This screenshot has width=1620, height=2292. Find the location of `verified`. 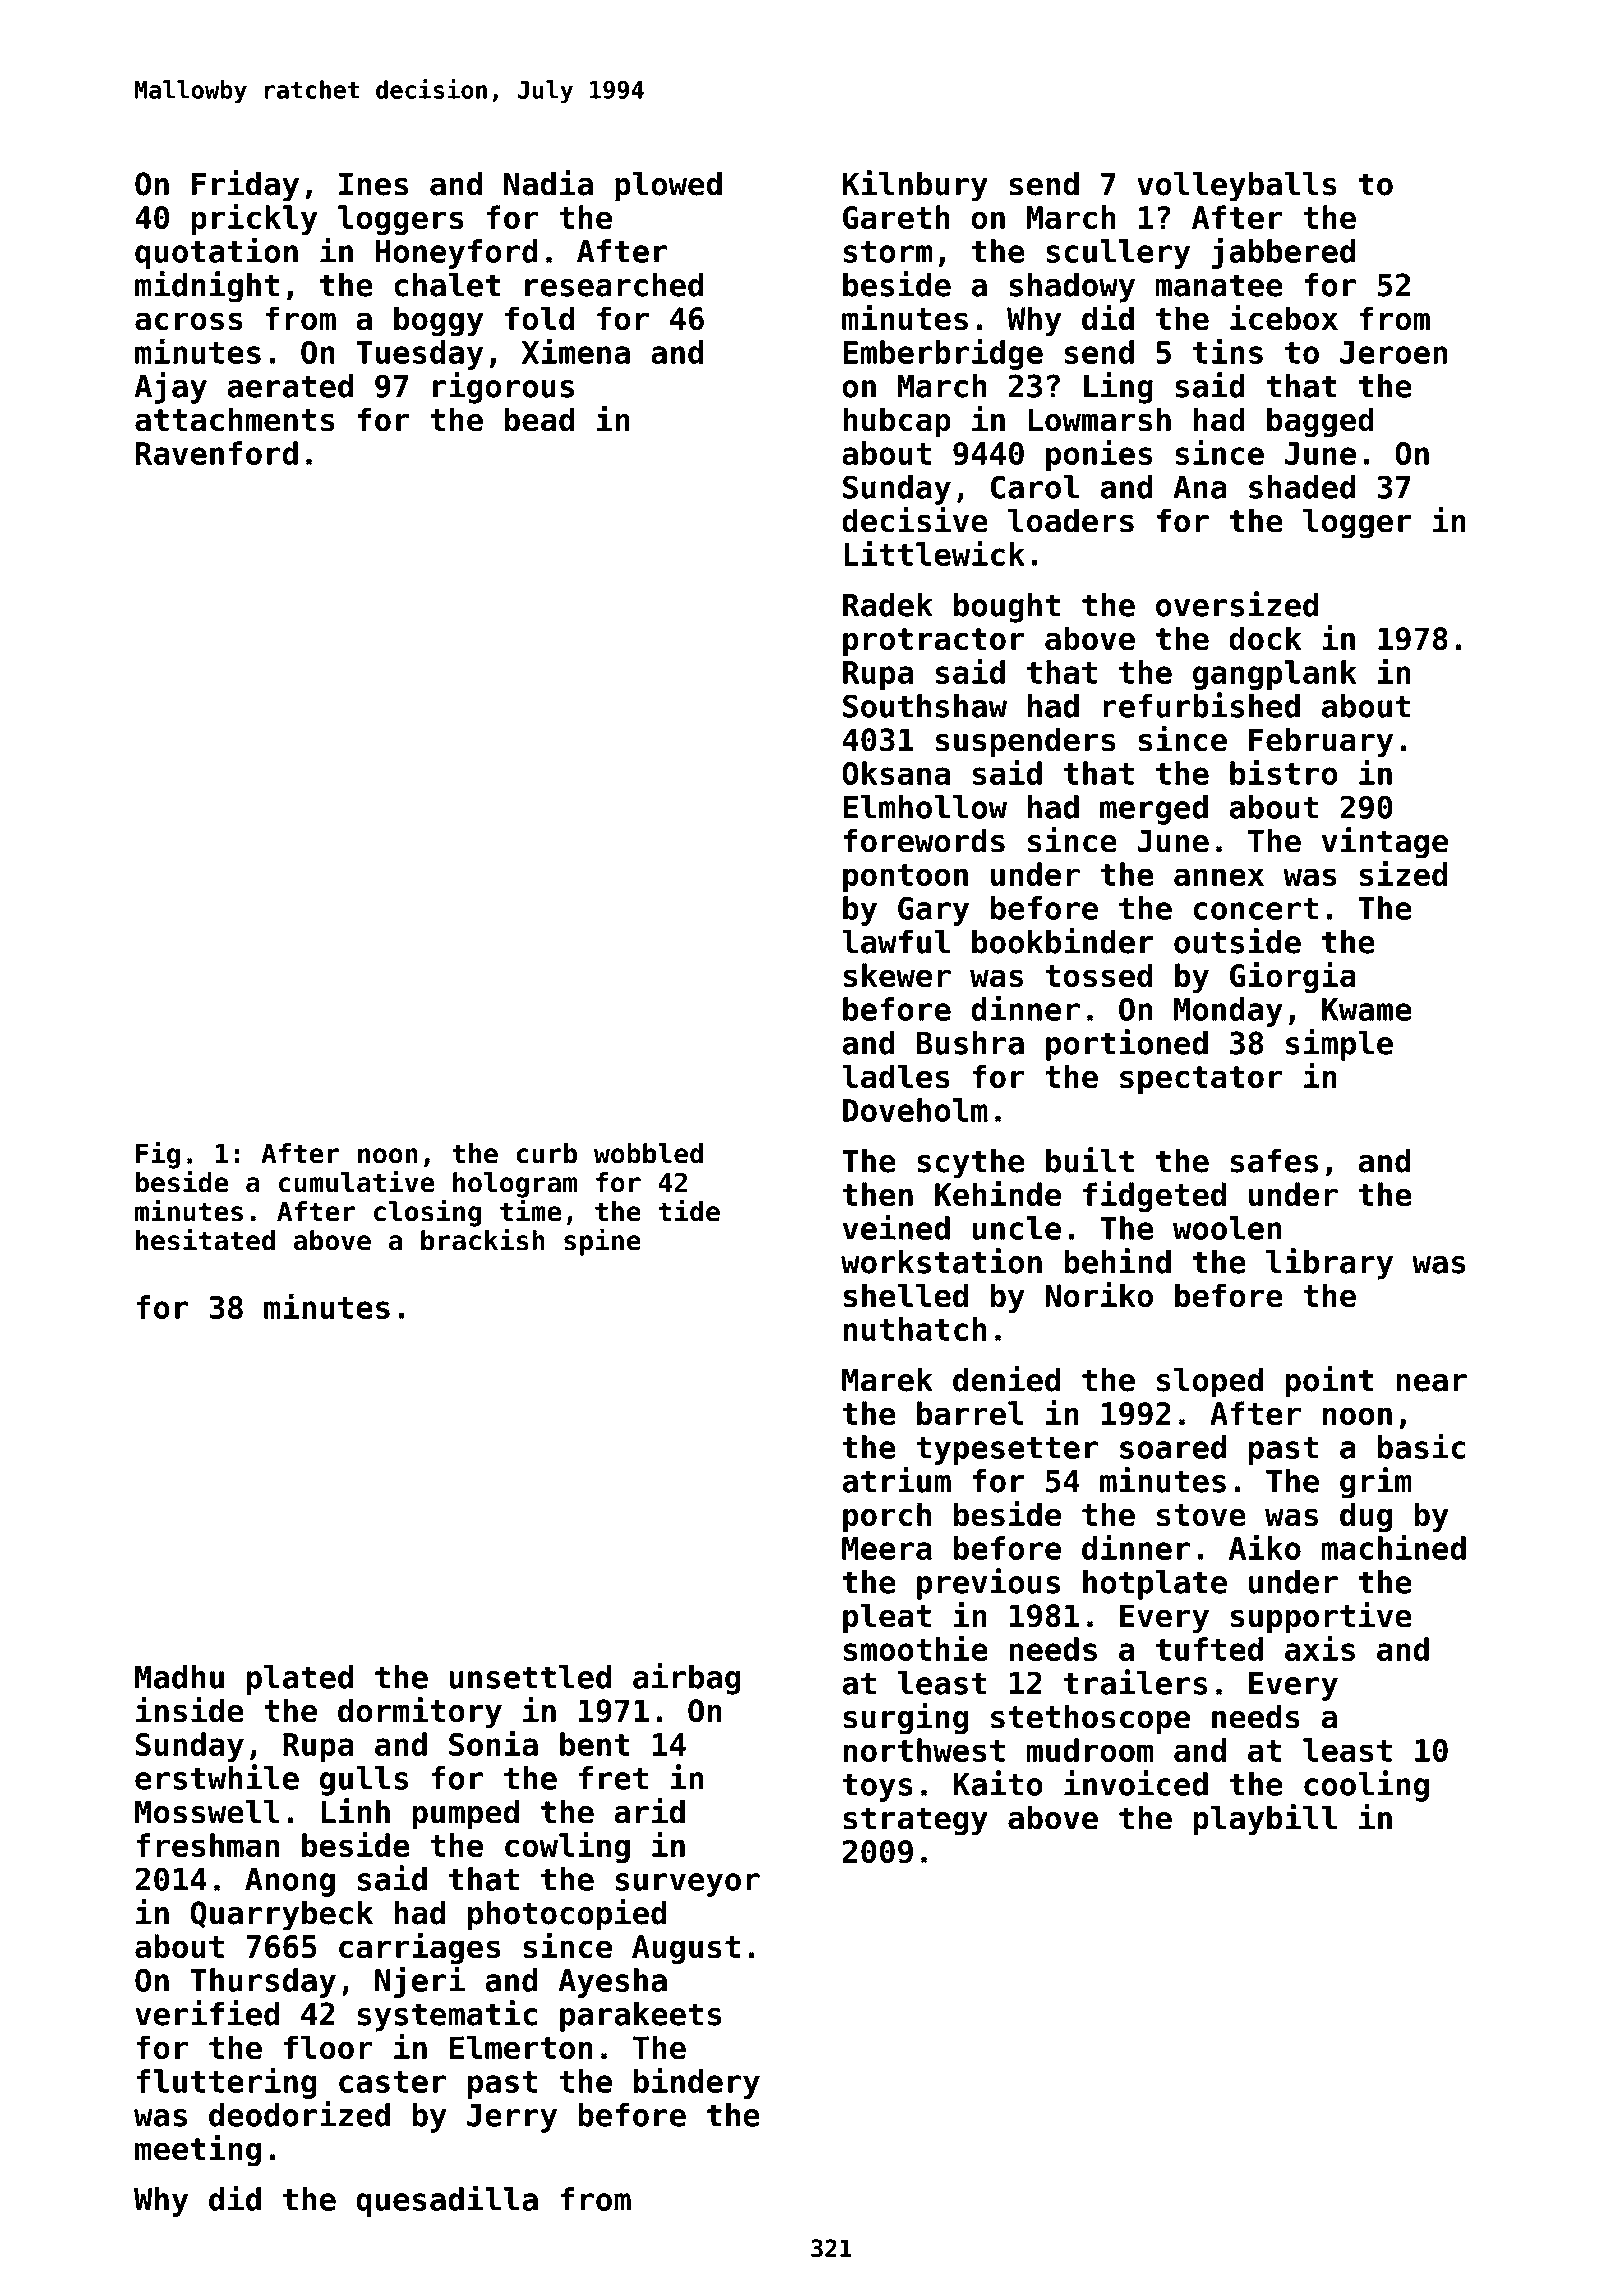

verified is located at coordinates (207, 2013).
